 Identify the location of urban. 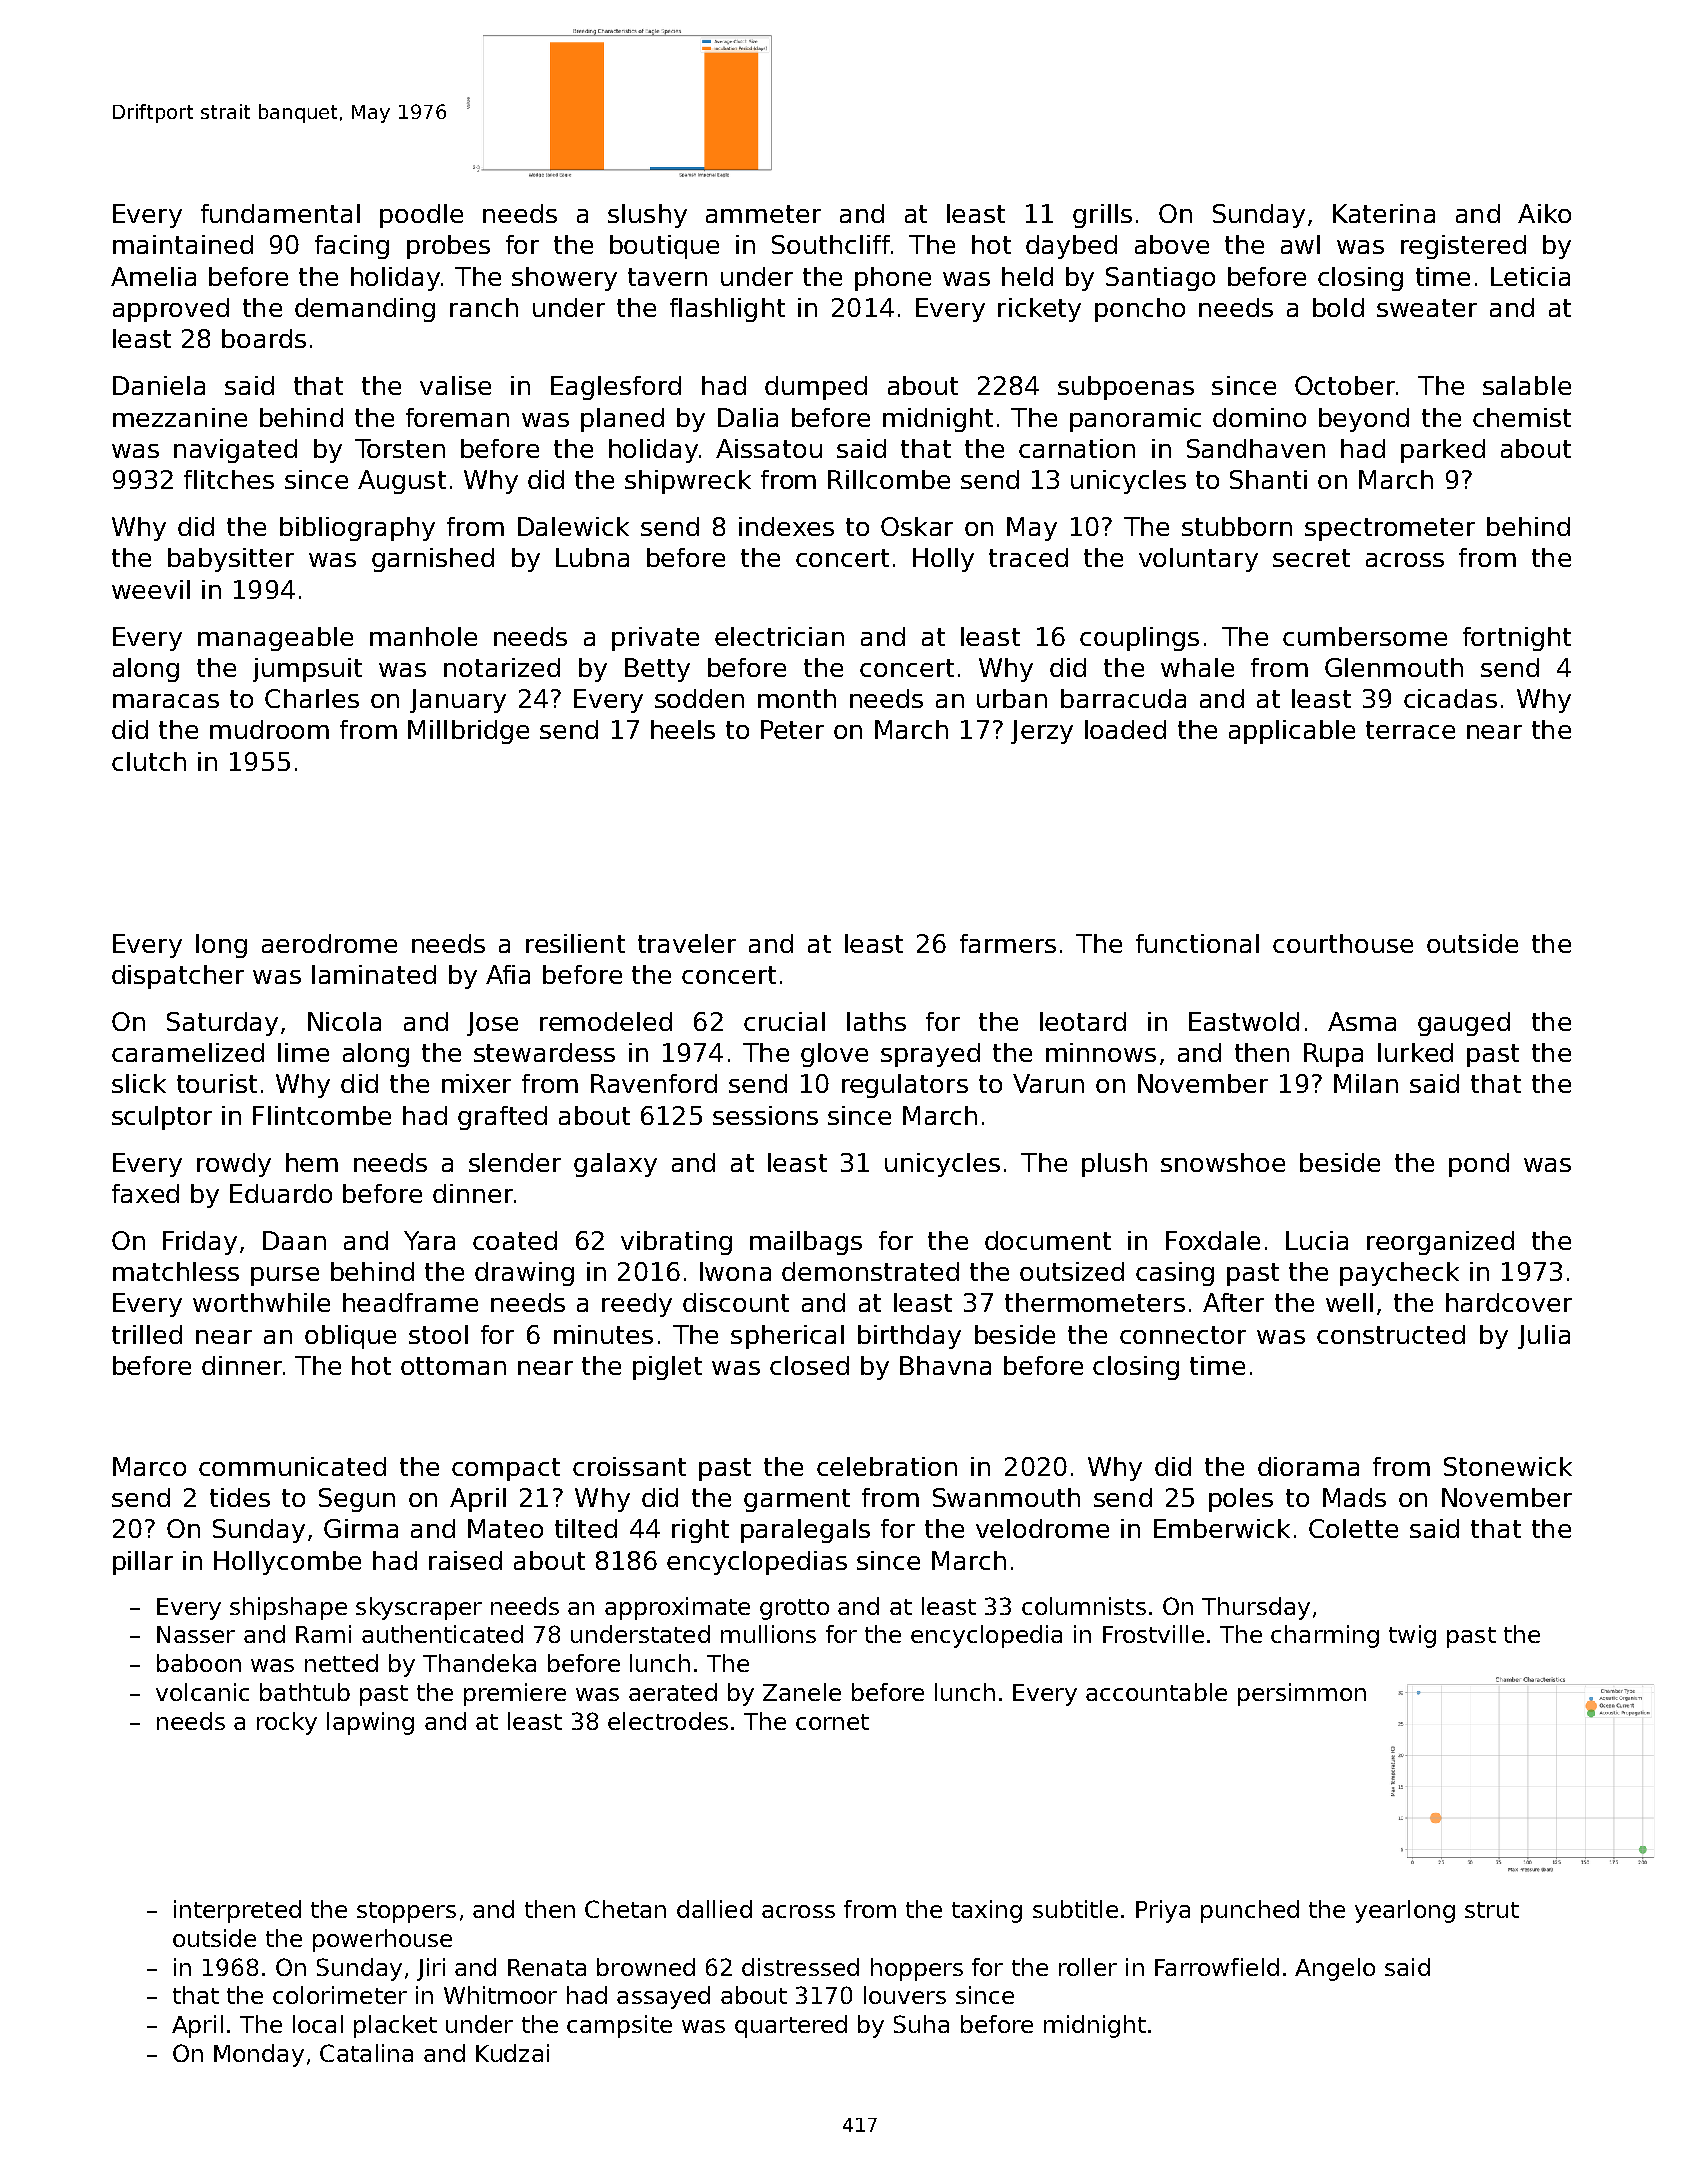
(1012, 698).
